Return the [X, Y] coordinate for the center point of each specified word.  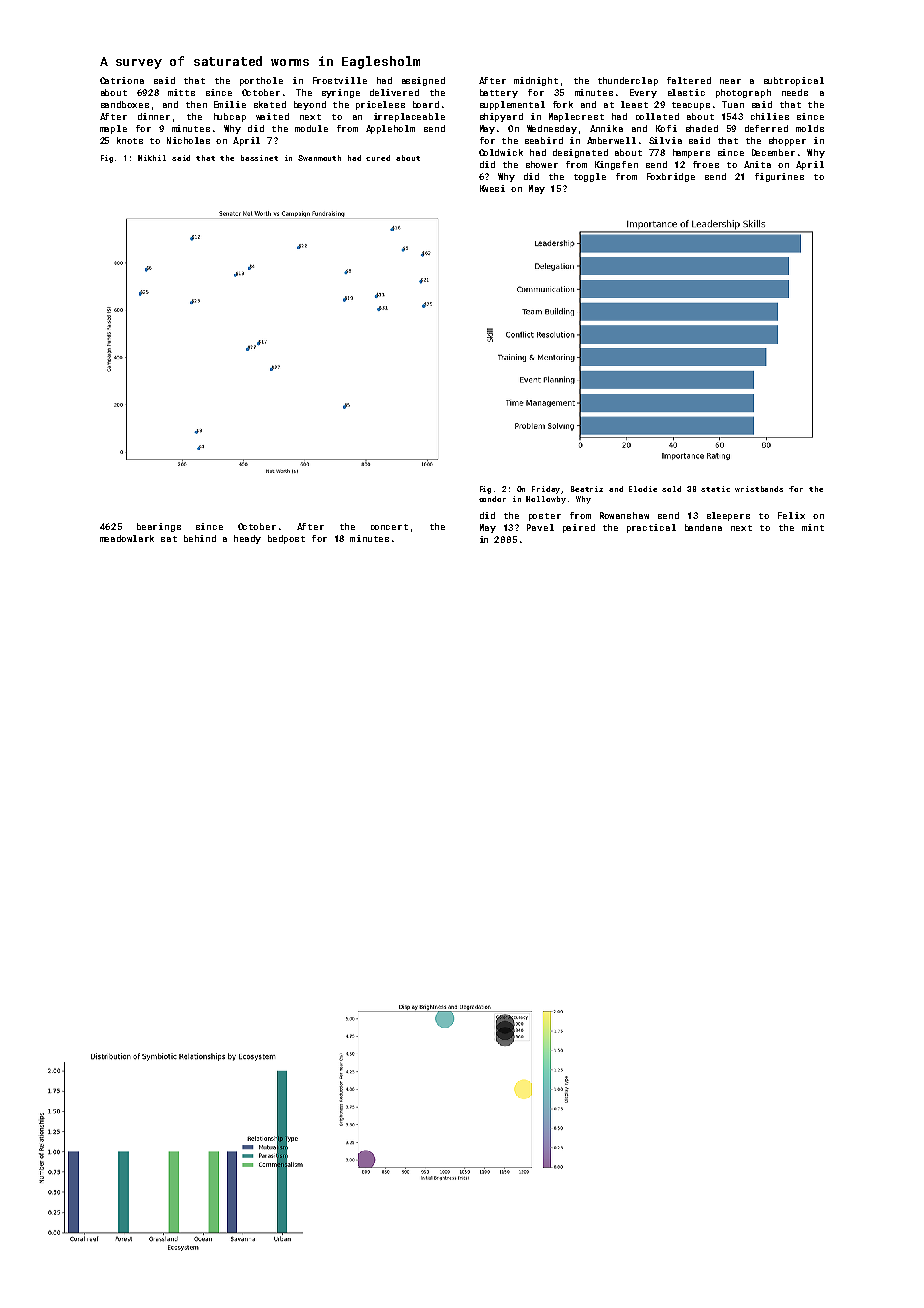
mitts [181, 92]
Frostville [340, 80]
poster [545, 517]
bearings [159, 527]
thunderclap [628, 81]
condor [492, 499]
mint [813, 527]
